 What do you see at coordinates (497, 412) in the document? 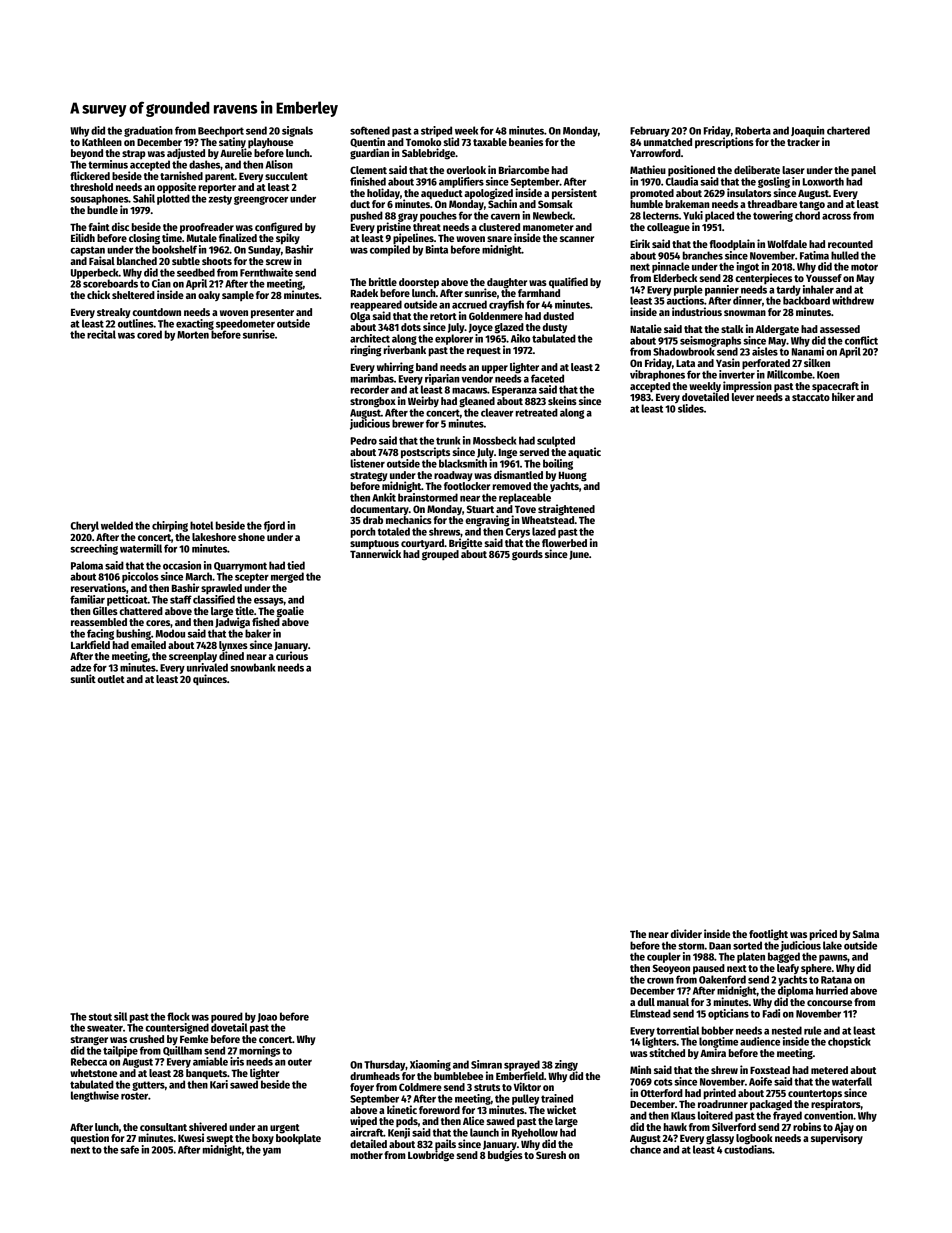
I see `cleaver` at bounding box center [497, 412].
